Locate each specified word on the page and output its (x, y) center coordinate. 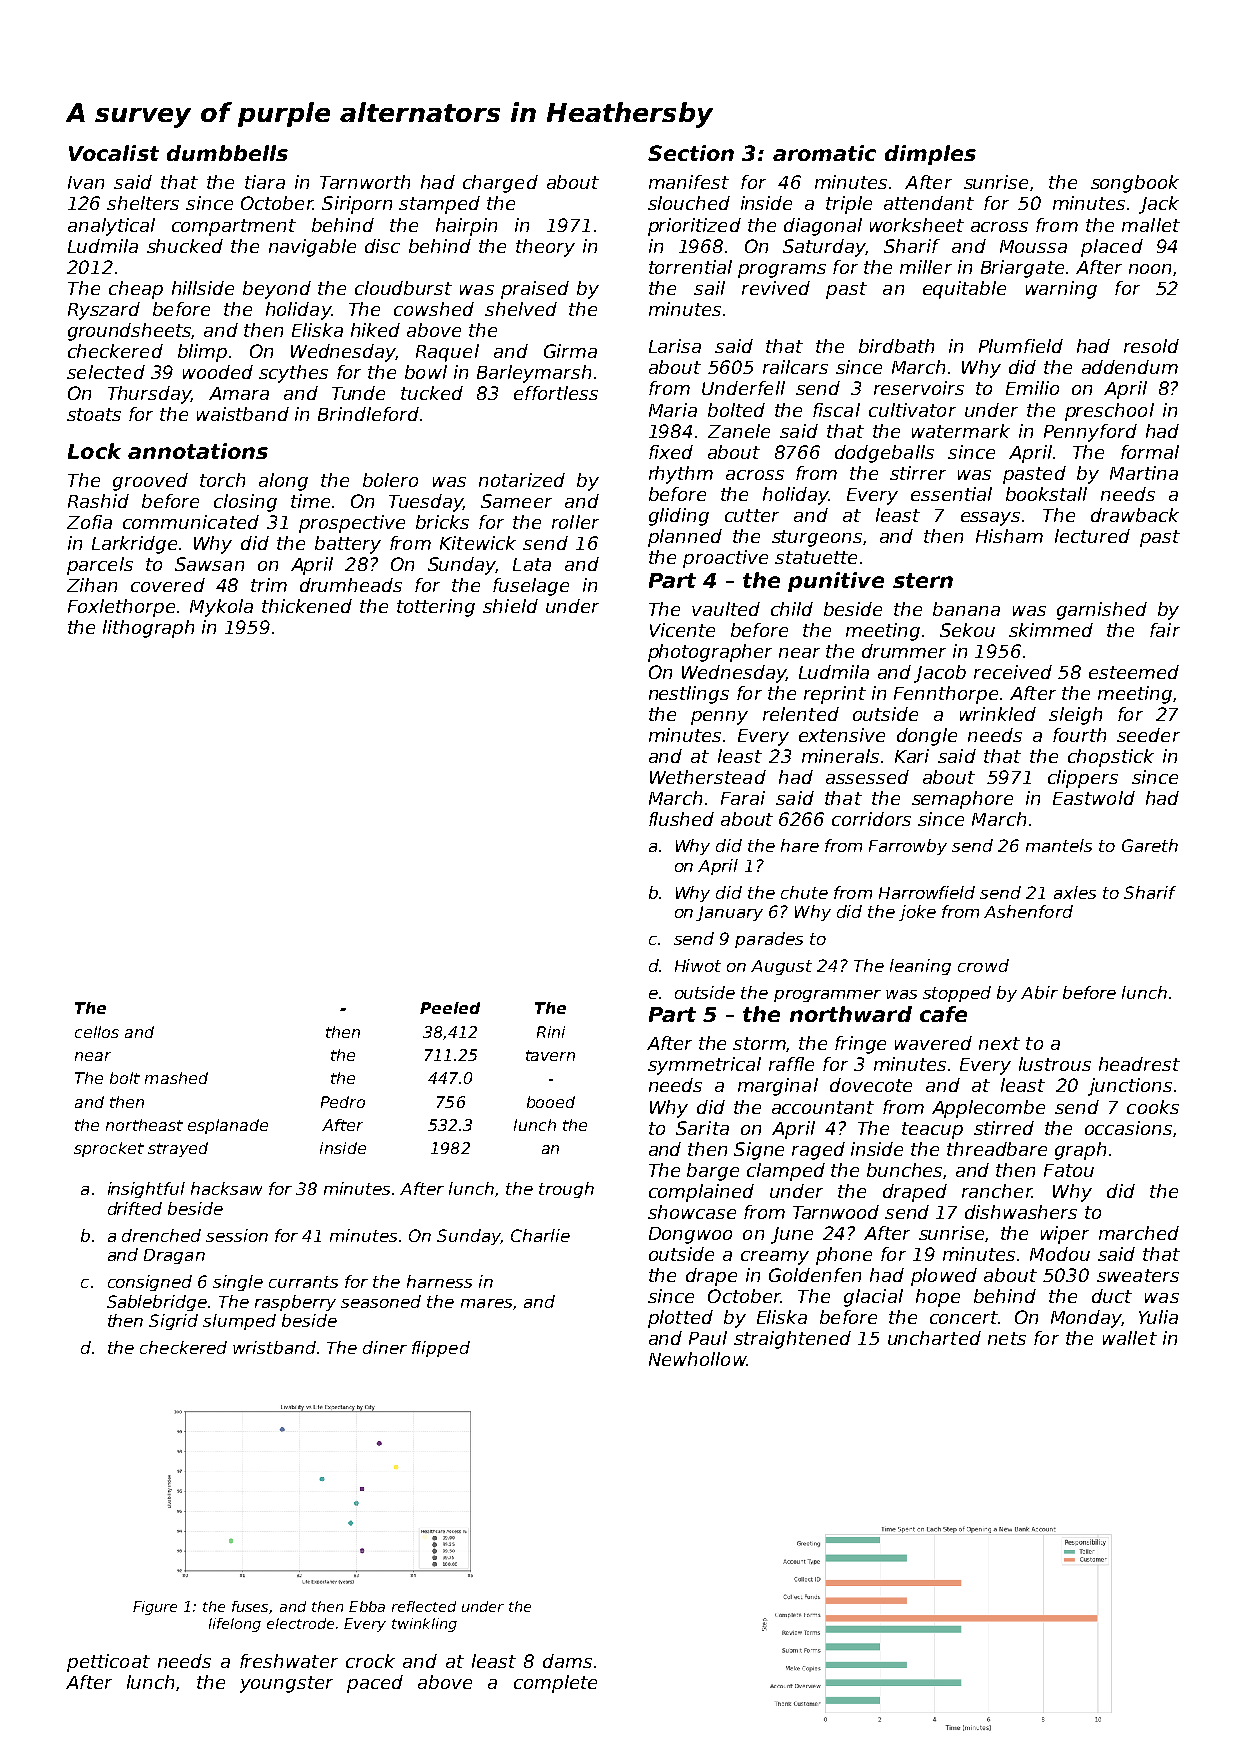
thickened (307, 606)
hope (938, 1298)
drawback (1135, 515)
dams (567, 1661)
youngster (286, 1684)
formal (1150, 452)
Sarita (702, 1128)
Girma (570, 351)
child (792, 609)
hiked (375, 330)
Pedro (343, 1102)
